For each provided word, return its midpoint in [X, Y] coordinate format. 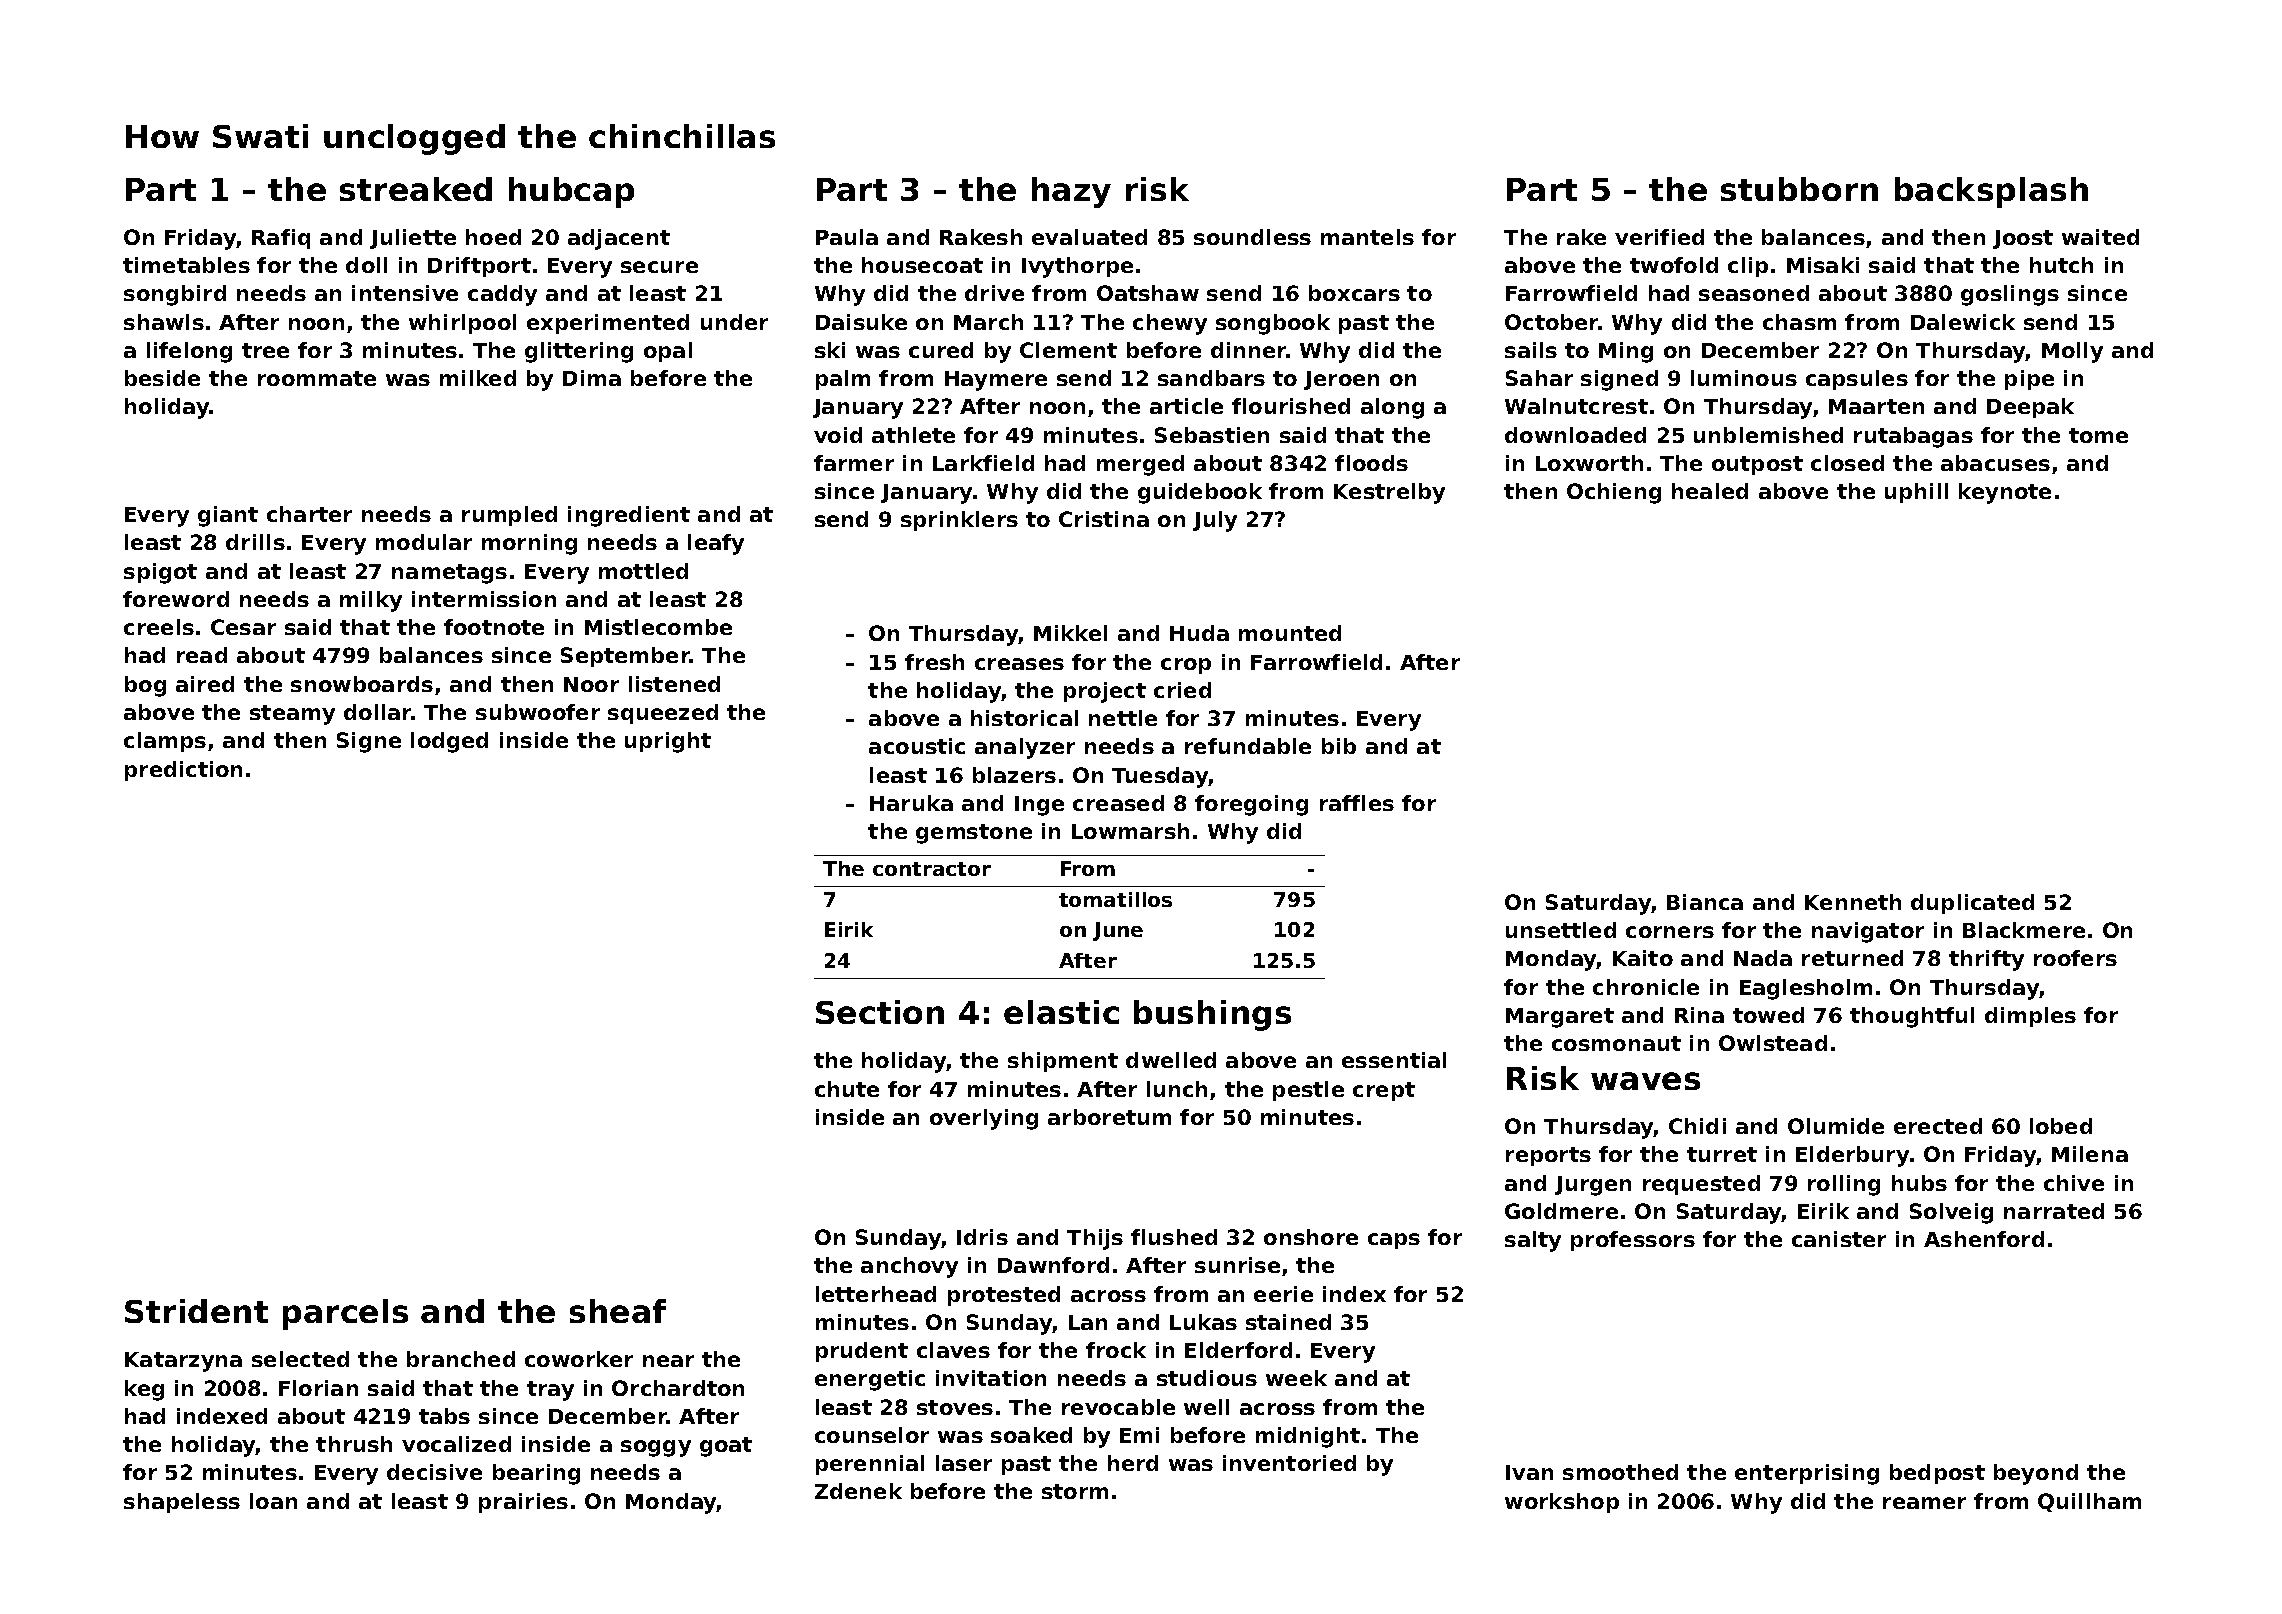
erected [1938, 1126]
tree [265, 350]
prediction [183, 771]
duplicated [1972, 904]
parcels [345, 1314]
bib [1339, 746]
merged [1140, 465]
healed [1710, 491]
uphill [1916, 493]
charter [309, 514]
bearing [536, 1474]
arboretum [1109, 1117]
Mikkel [1070, 633]
